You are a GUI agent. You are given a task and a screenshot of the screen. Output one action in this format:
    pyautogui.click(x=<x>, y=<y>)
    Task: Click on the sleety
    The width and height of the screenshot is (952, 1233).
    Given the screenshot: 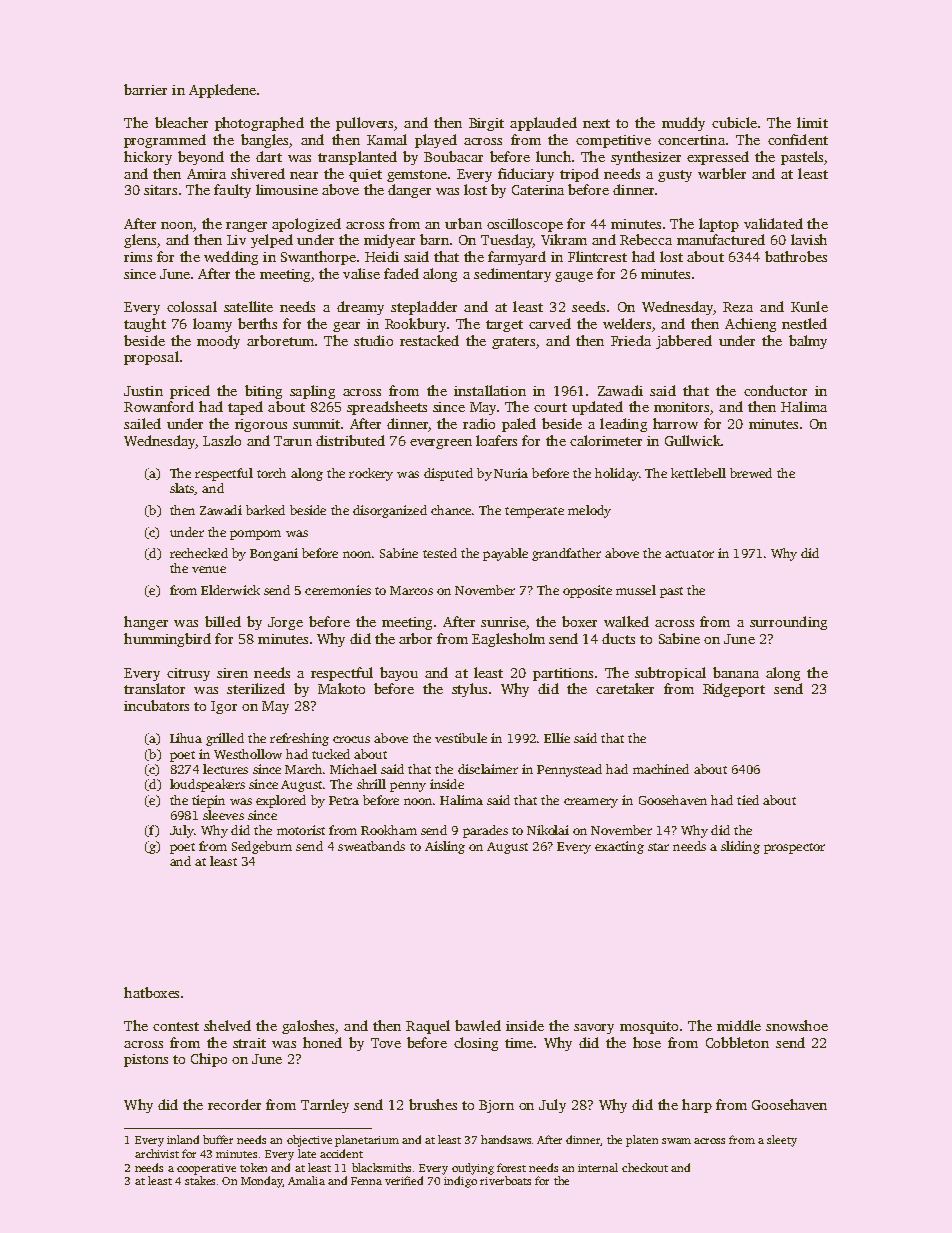 What is the action you would take?
    pyautogui.click(x=782, y=1141)
